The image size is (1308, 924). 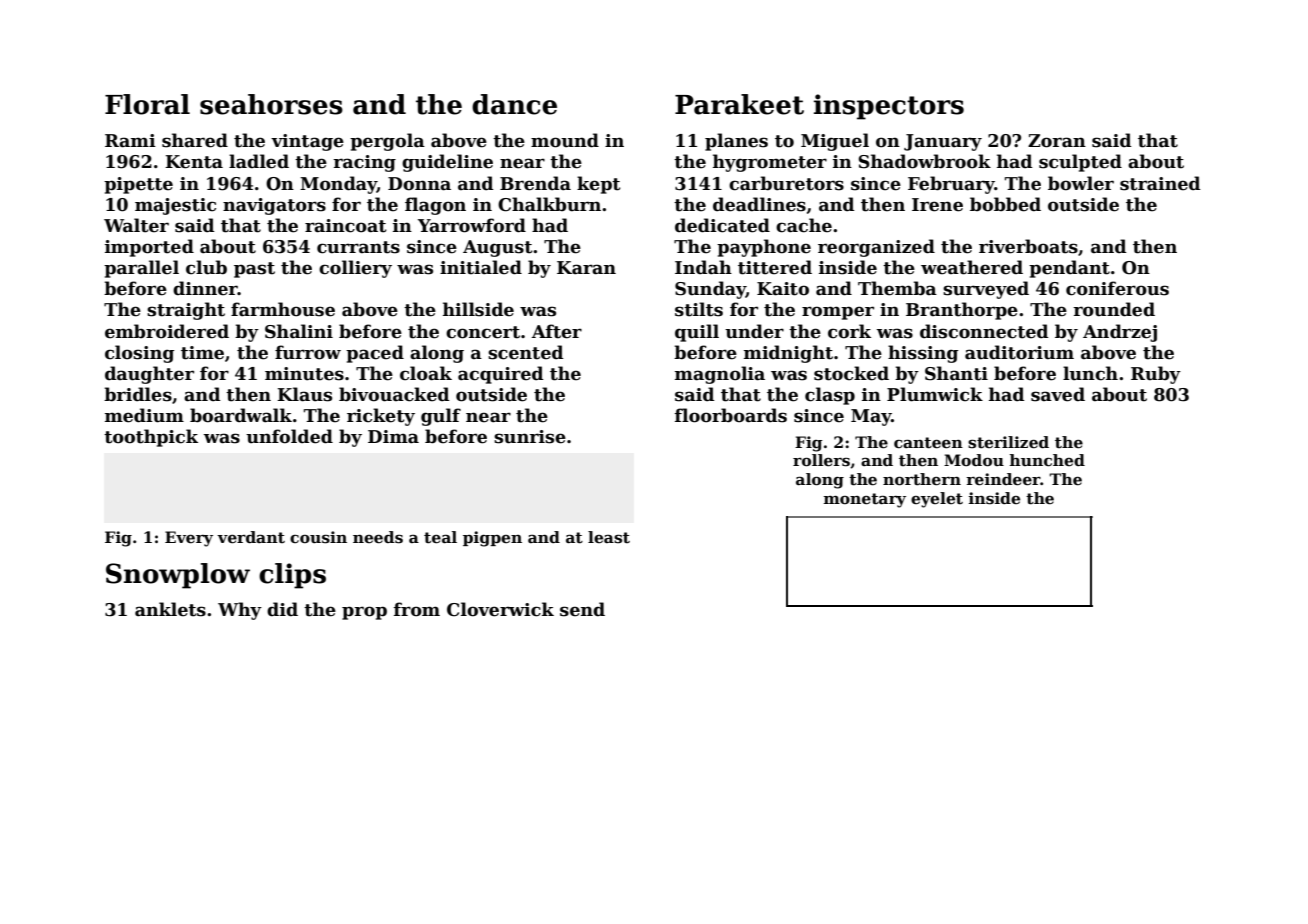 I want to click on August, so click(x=498, y=248).
